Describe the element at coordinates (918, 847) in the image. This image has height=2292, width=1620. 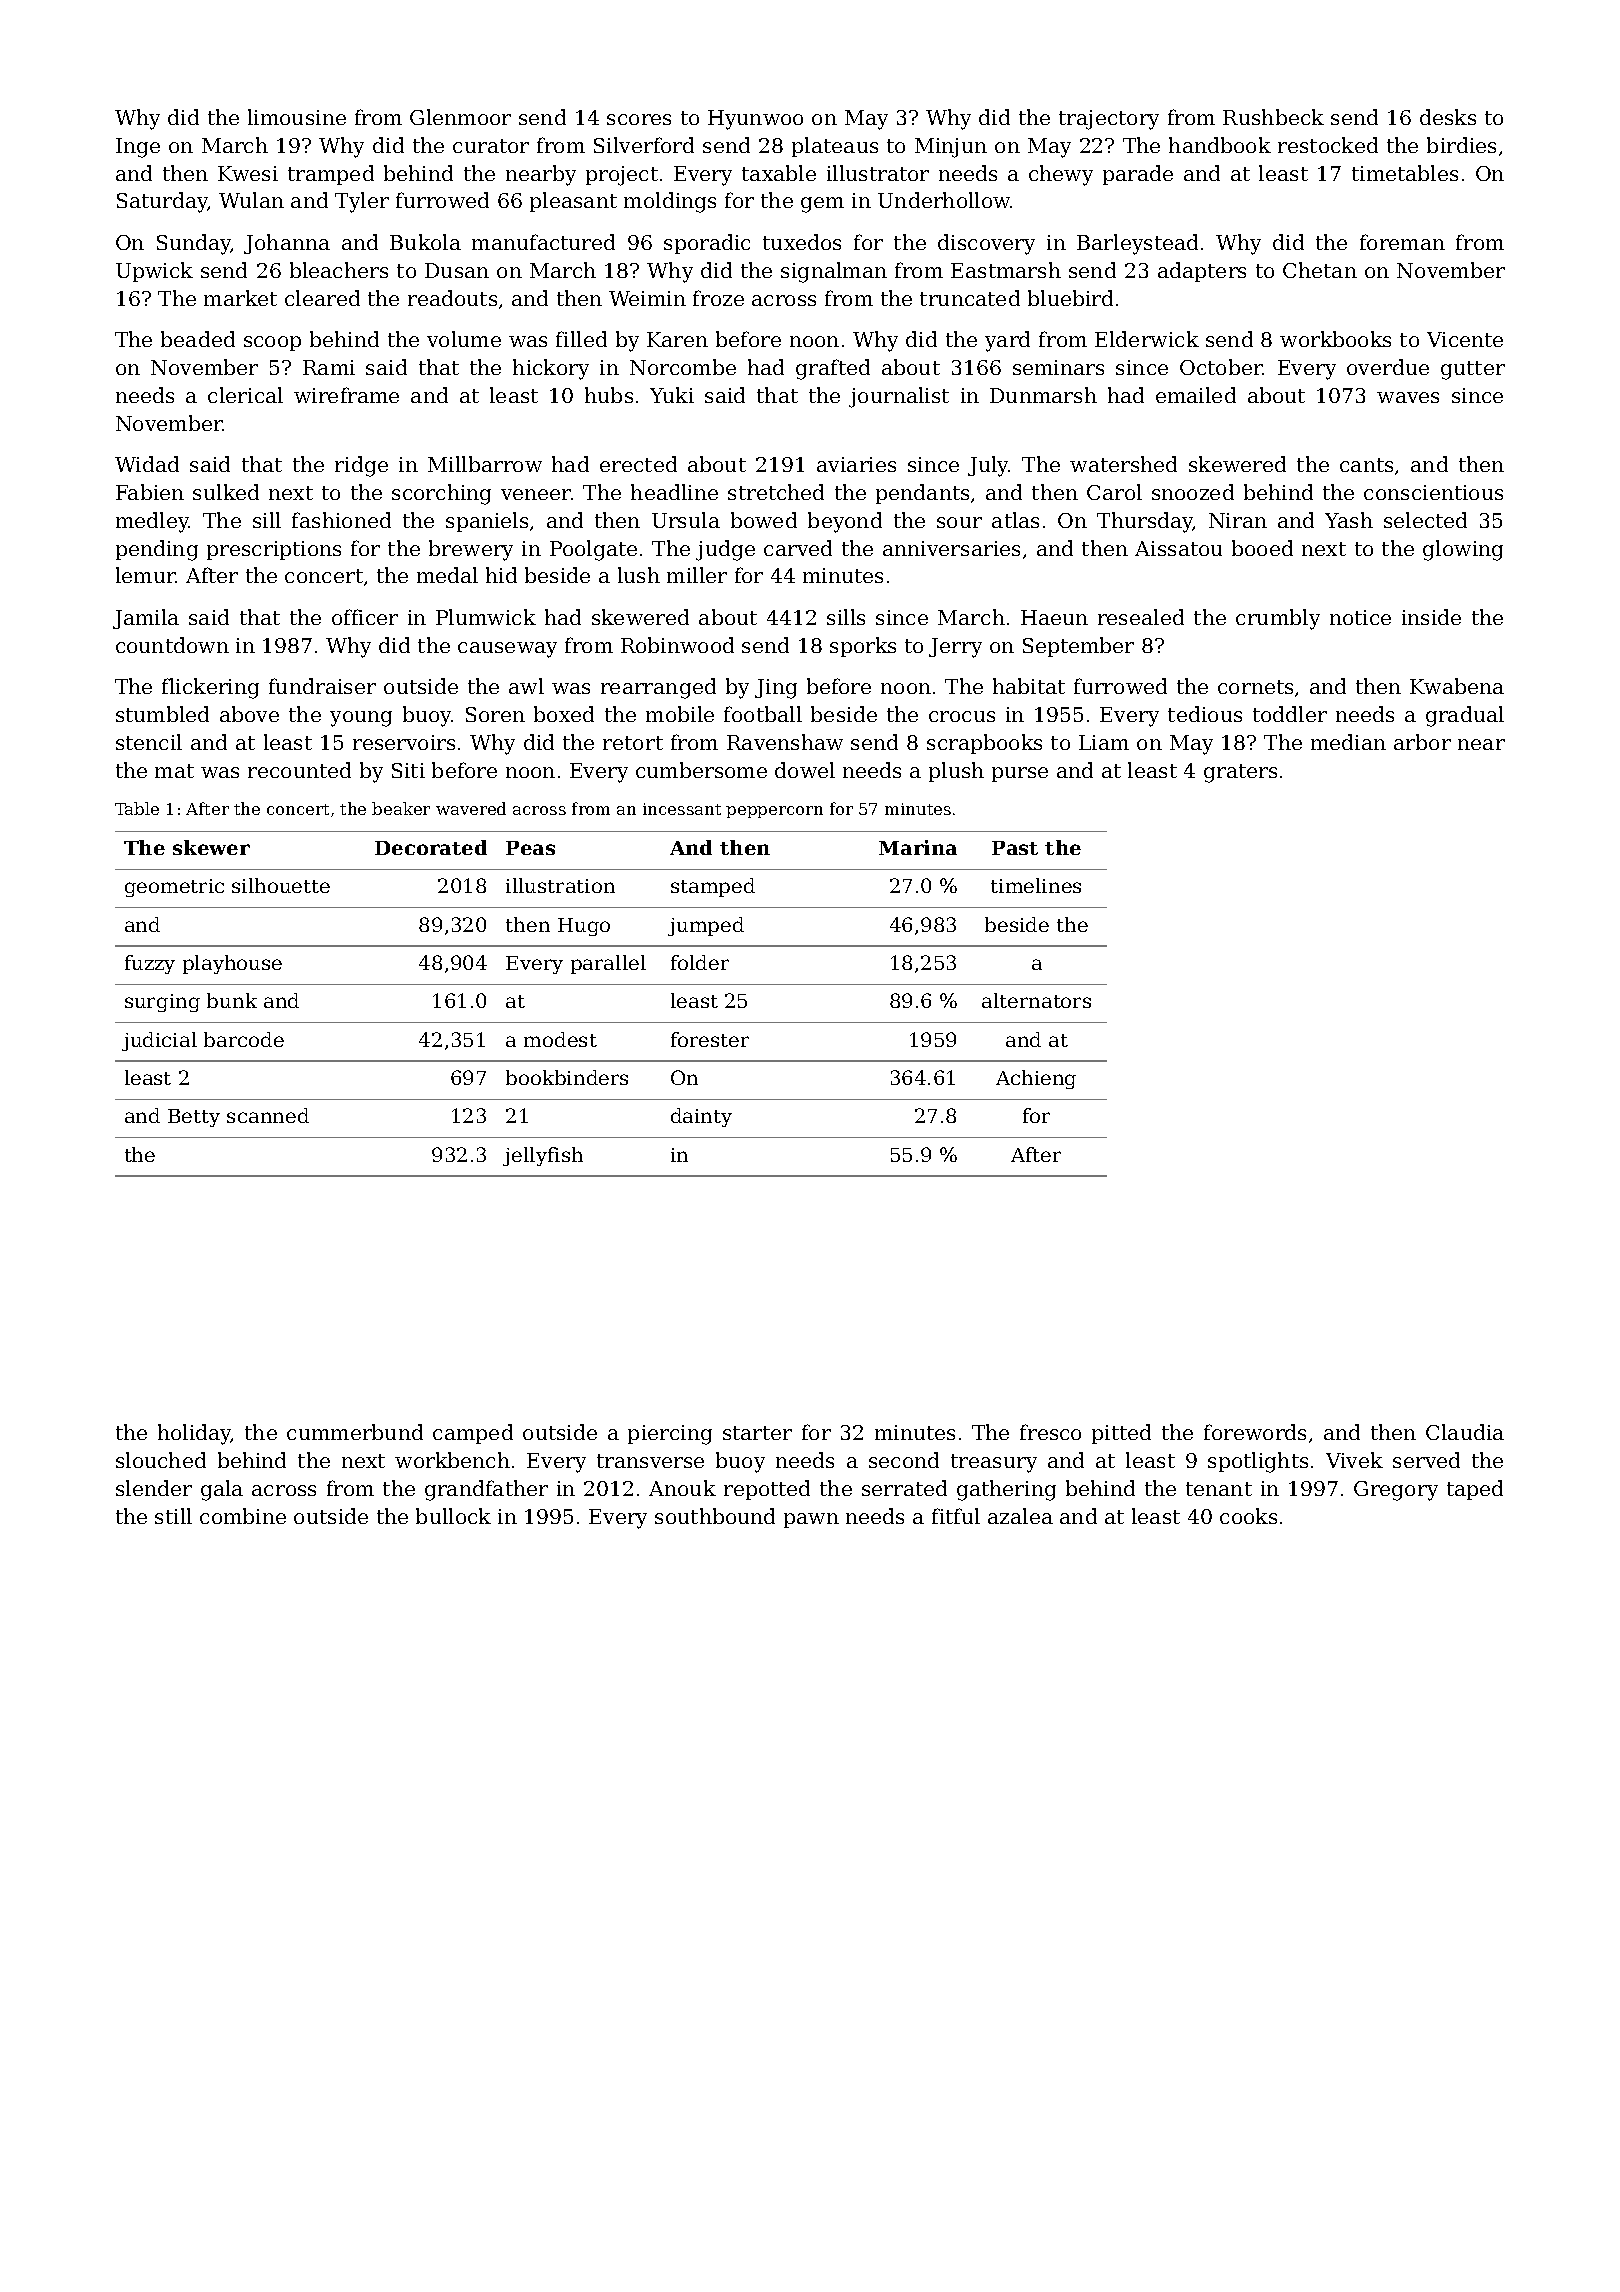
I see `Marina` at that location.
